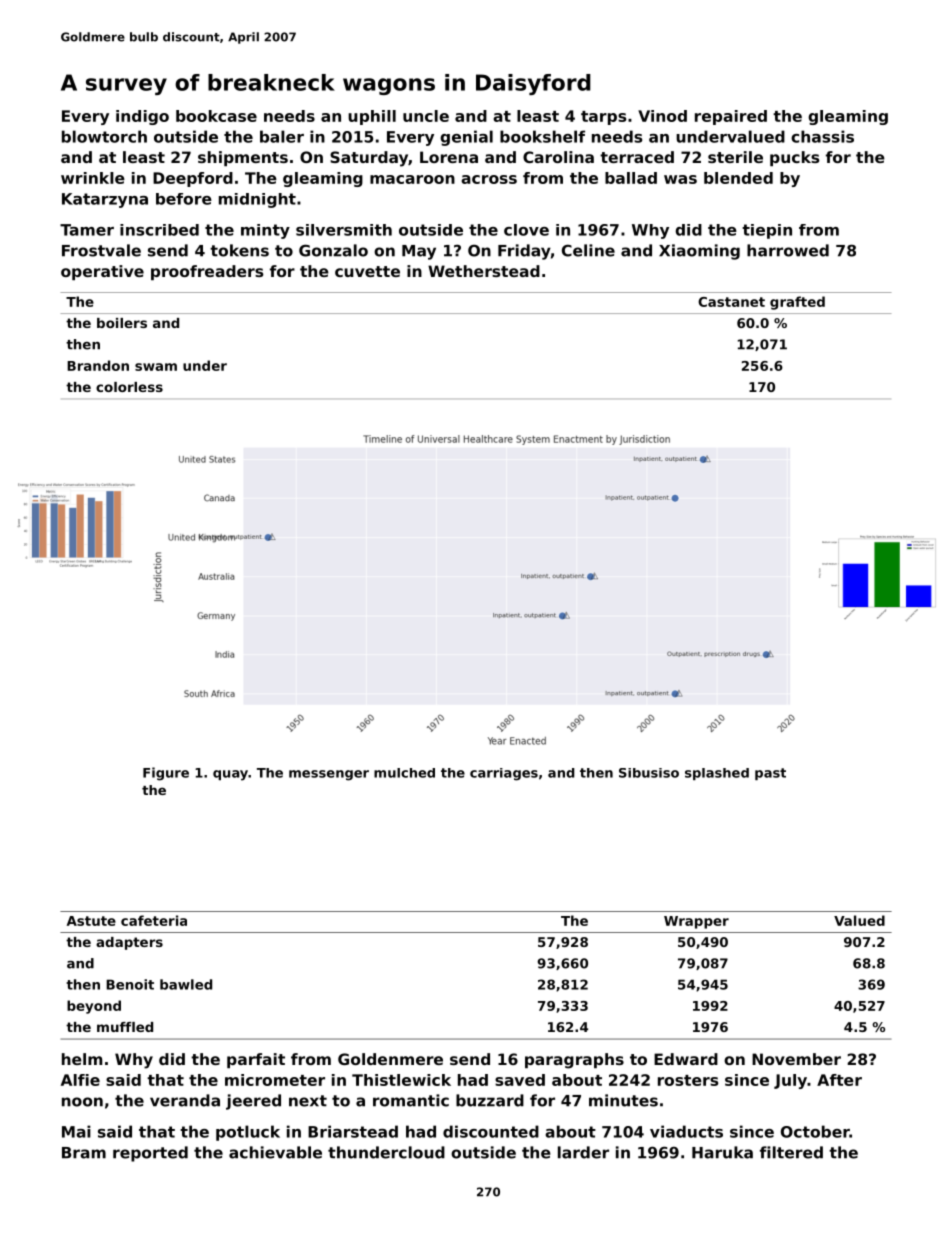 This image has height=1233, width=952. Describe the element at coordinates (186, 984) in the image. I see `bawled` at that location.
